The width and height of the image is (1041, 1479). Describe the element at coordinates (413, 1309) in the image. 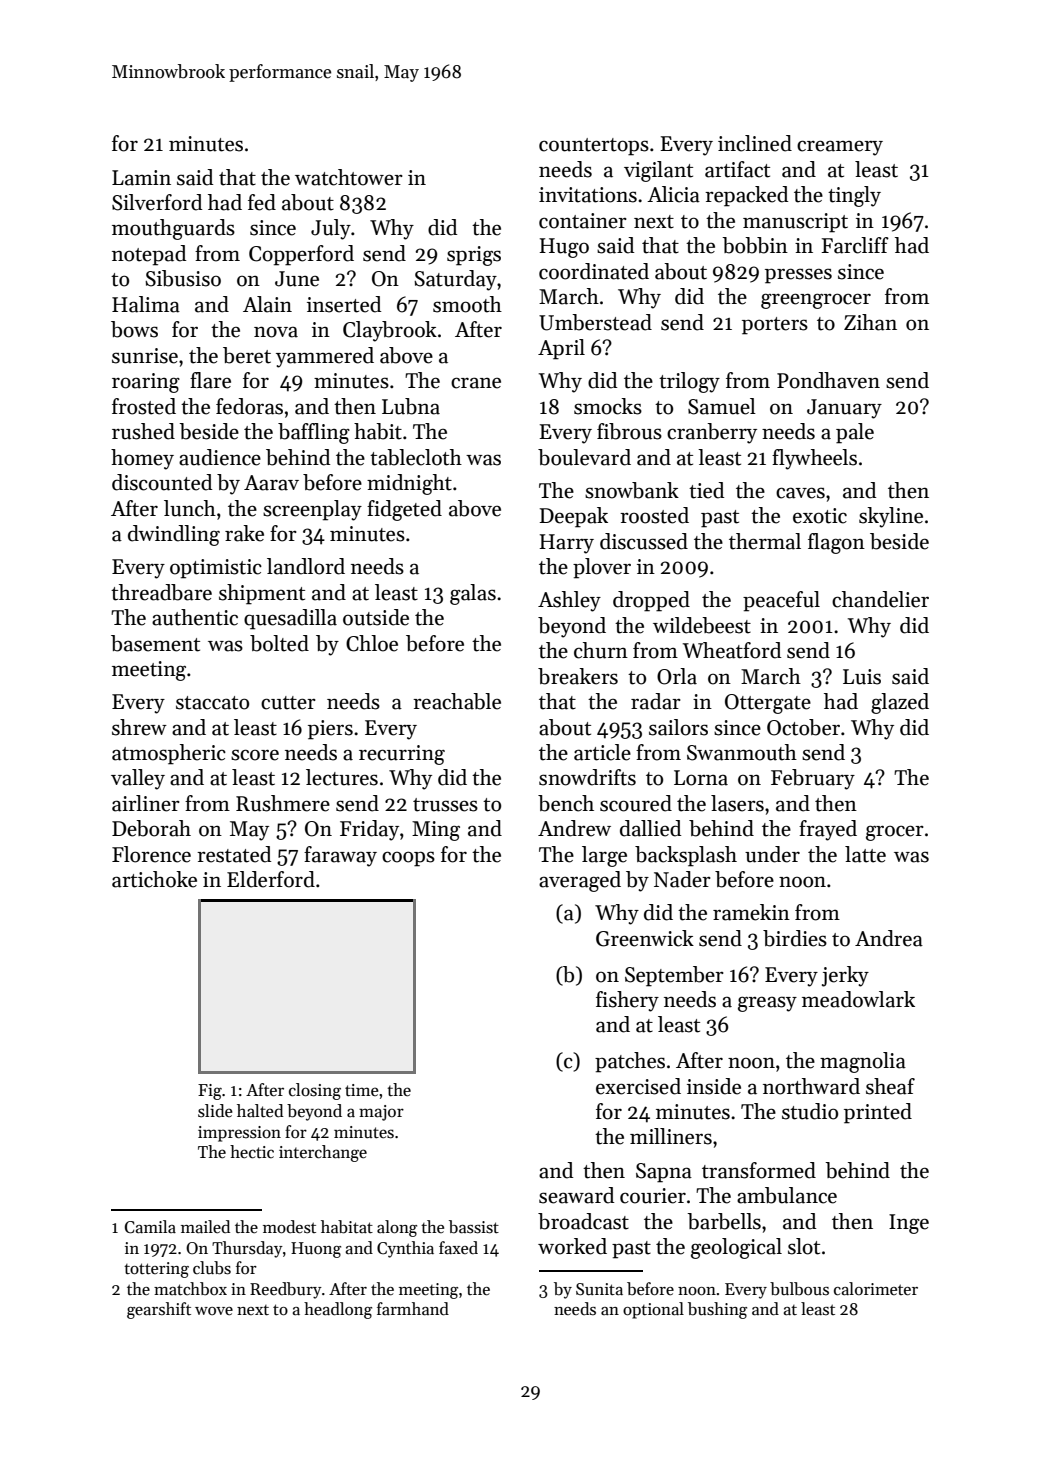

I see `farmhand` at that location.
